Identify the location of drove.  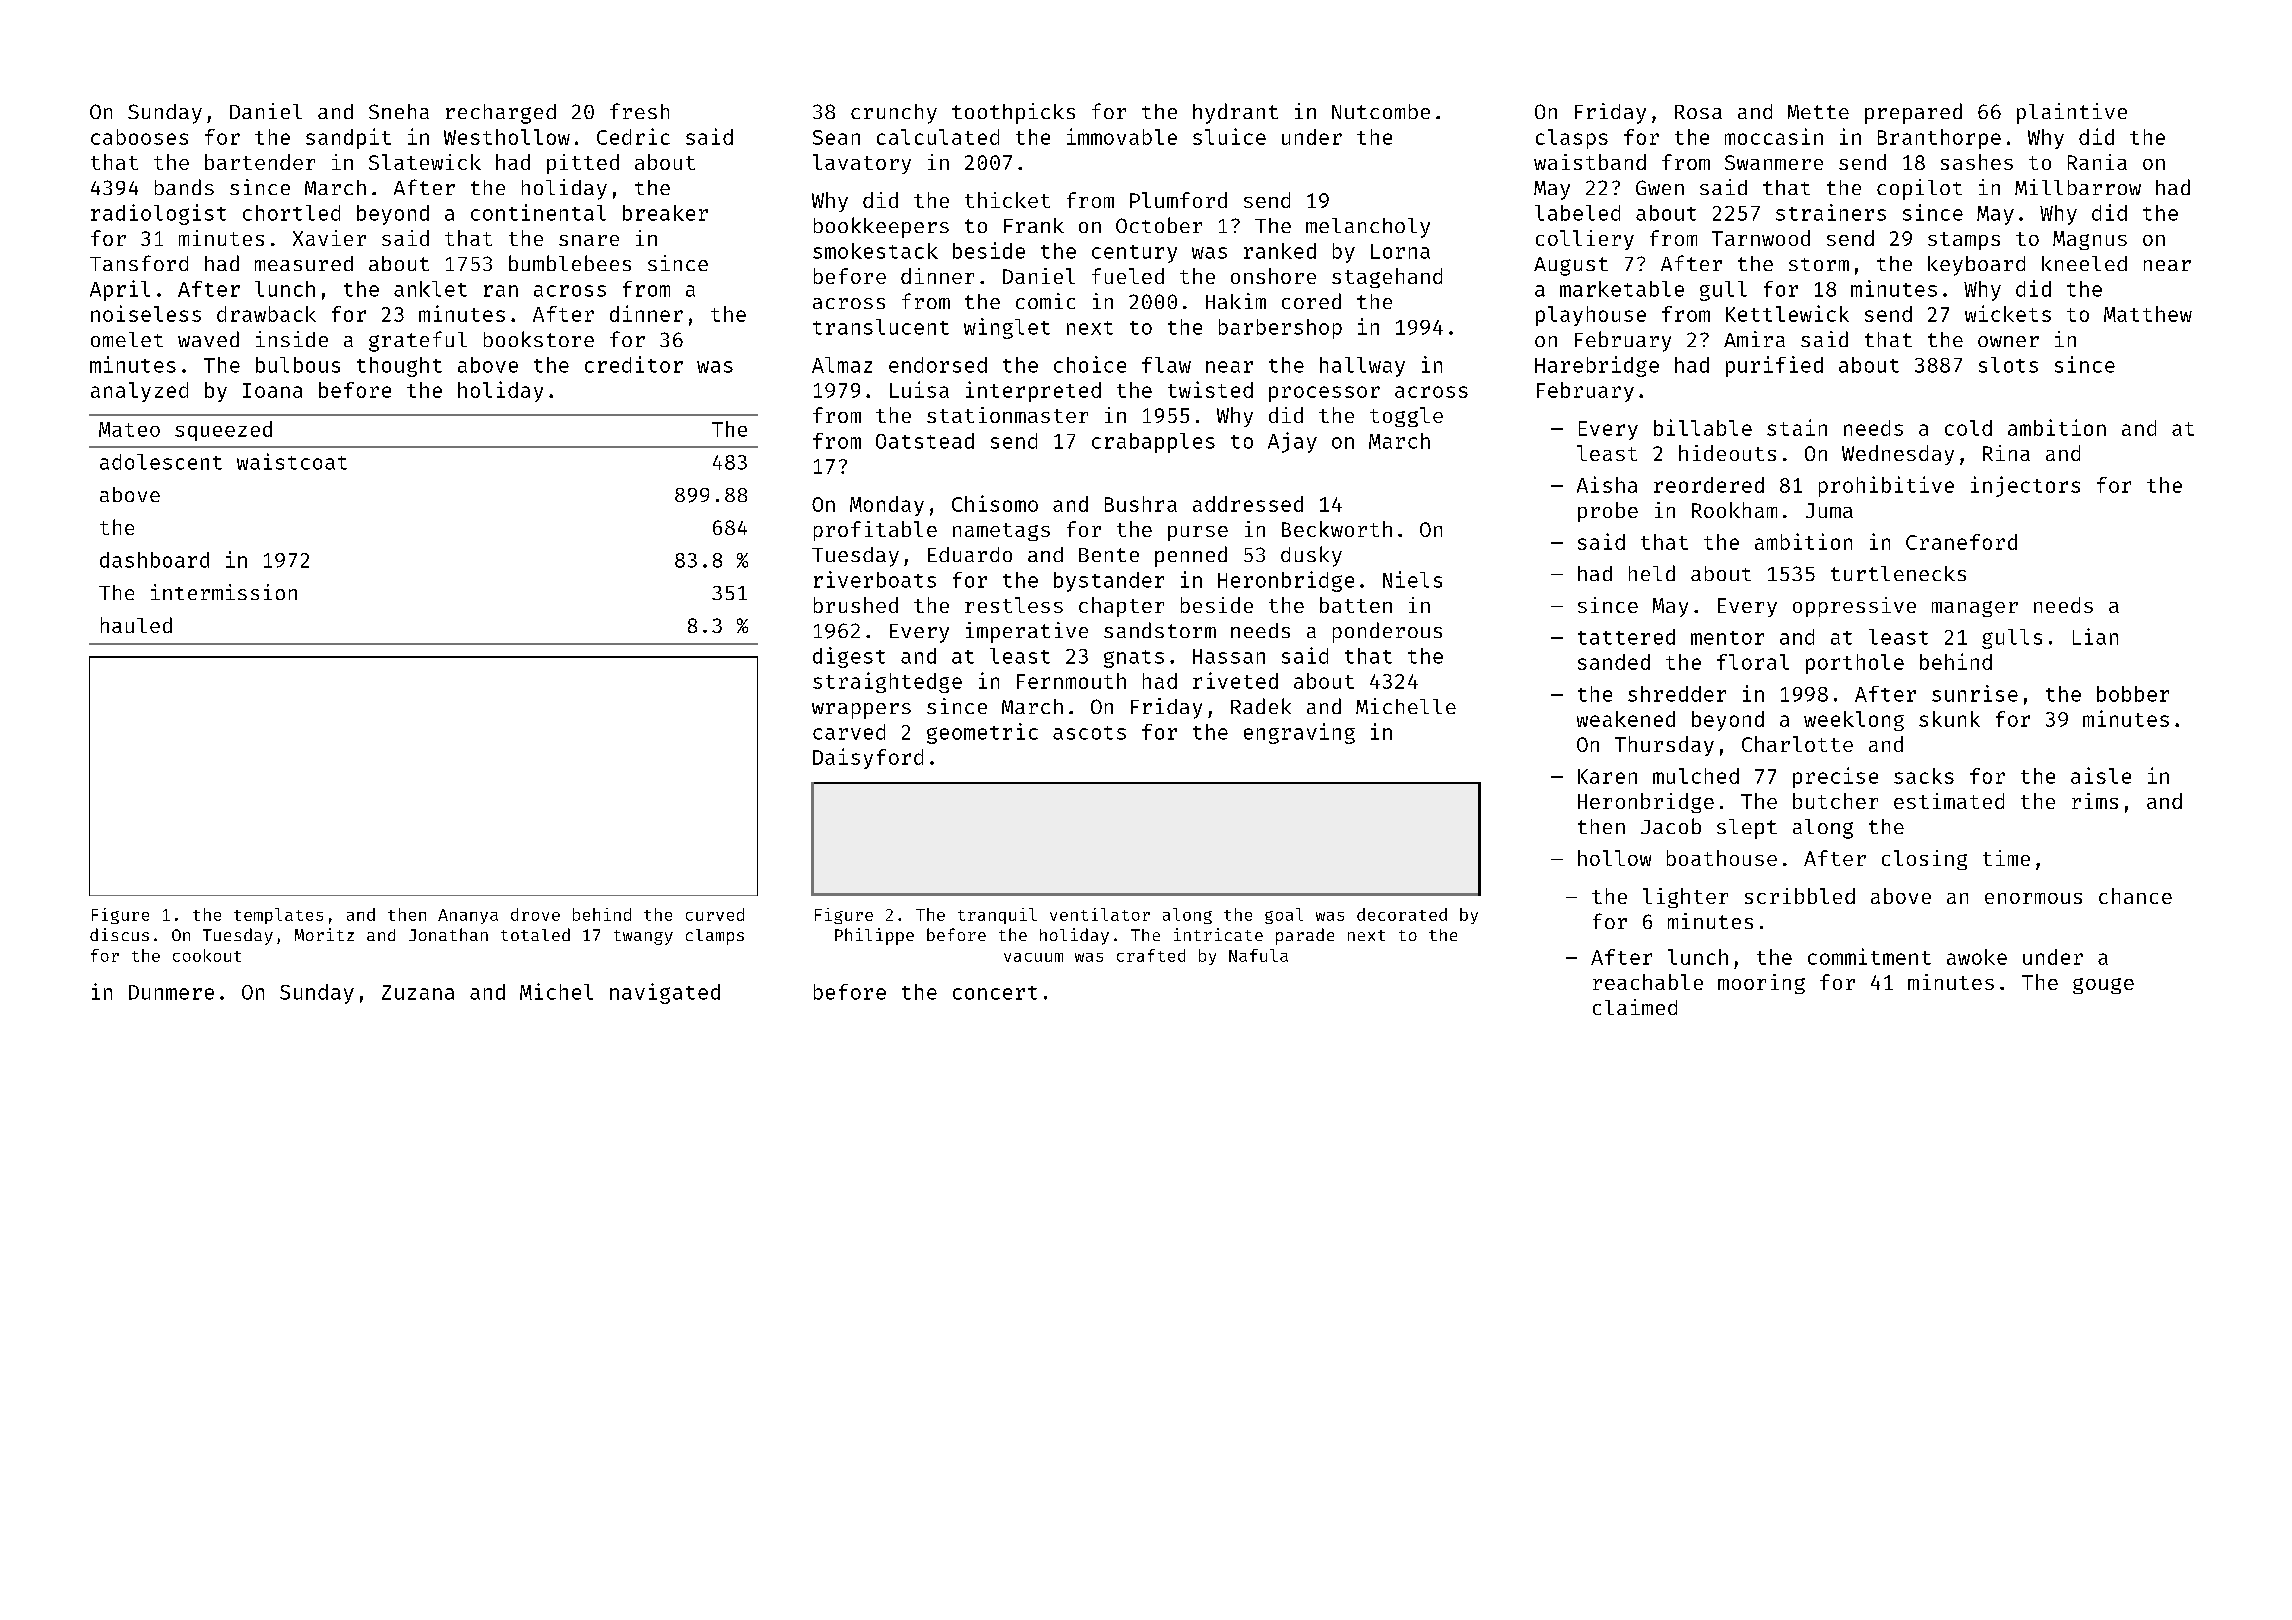
(535, 914).
